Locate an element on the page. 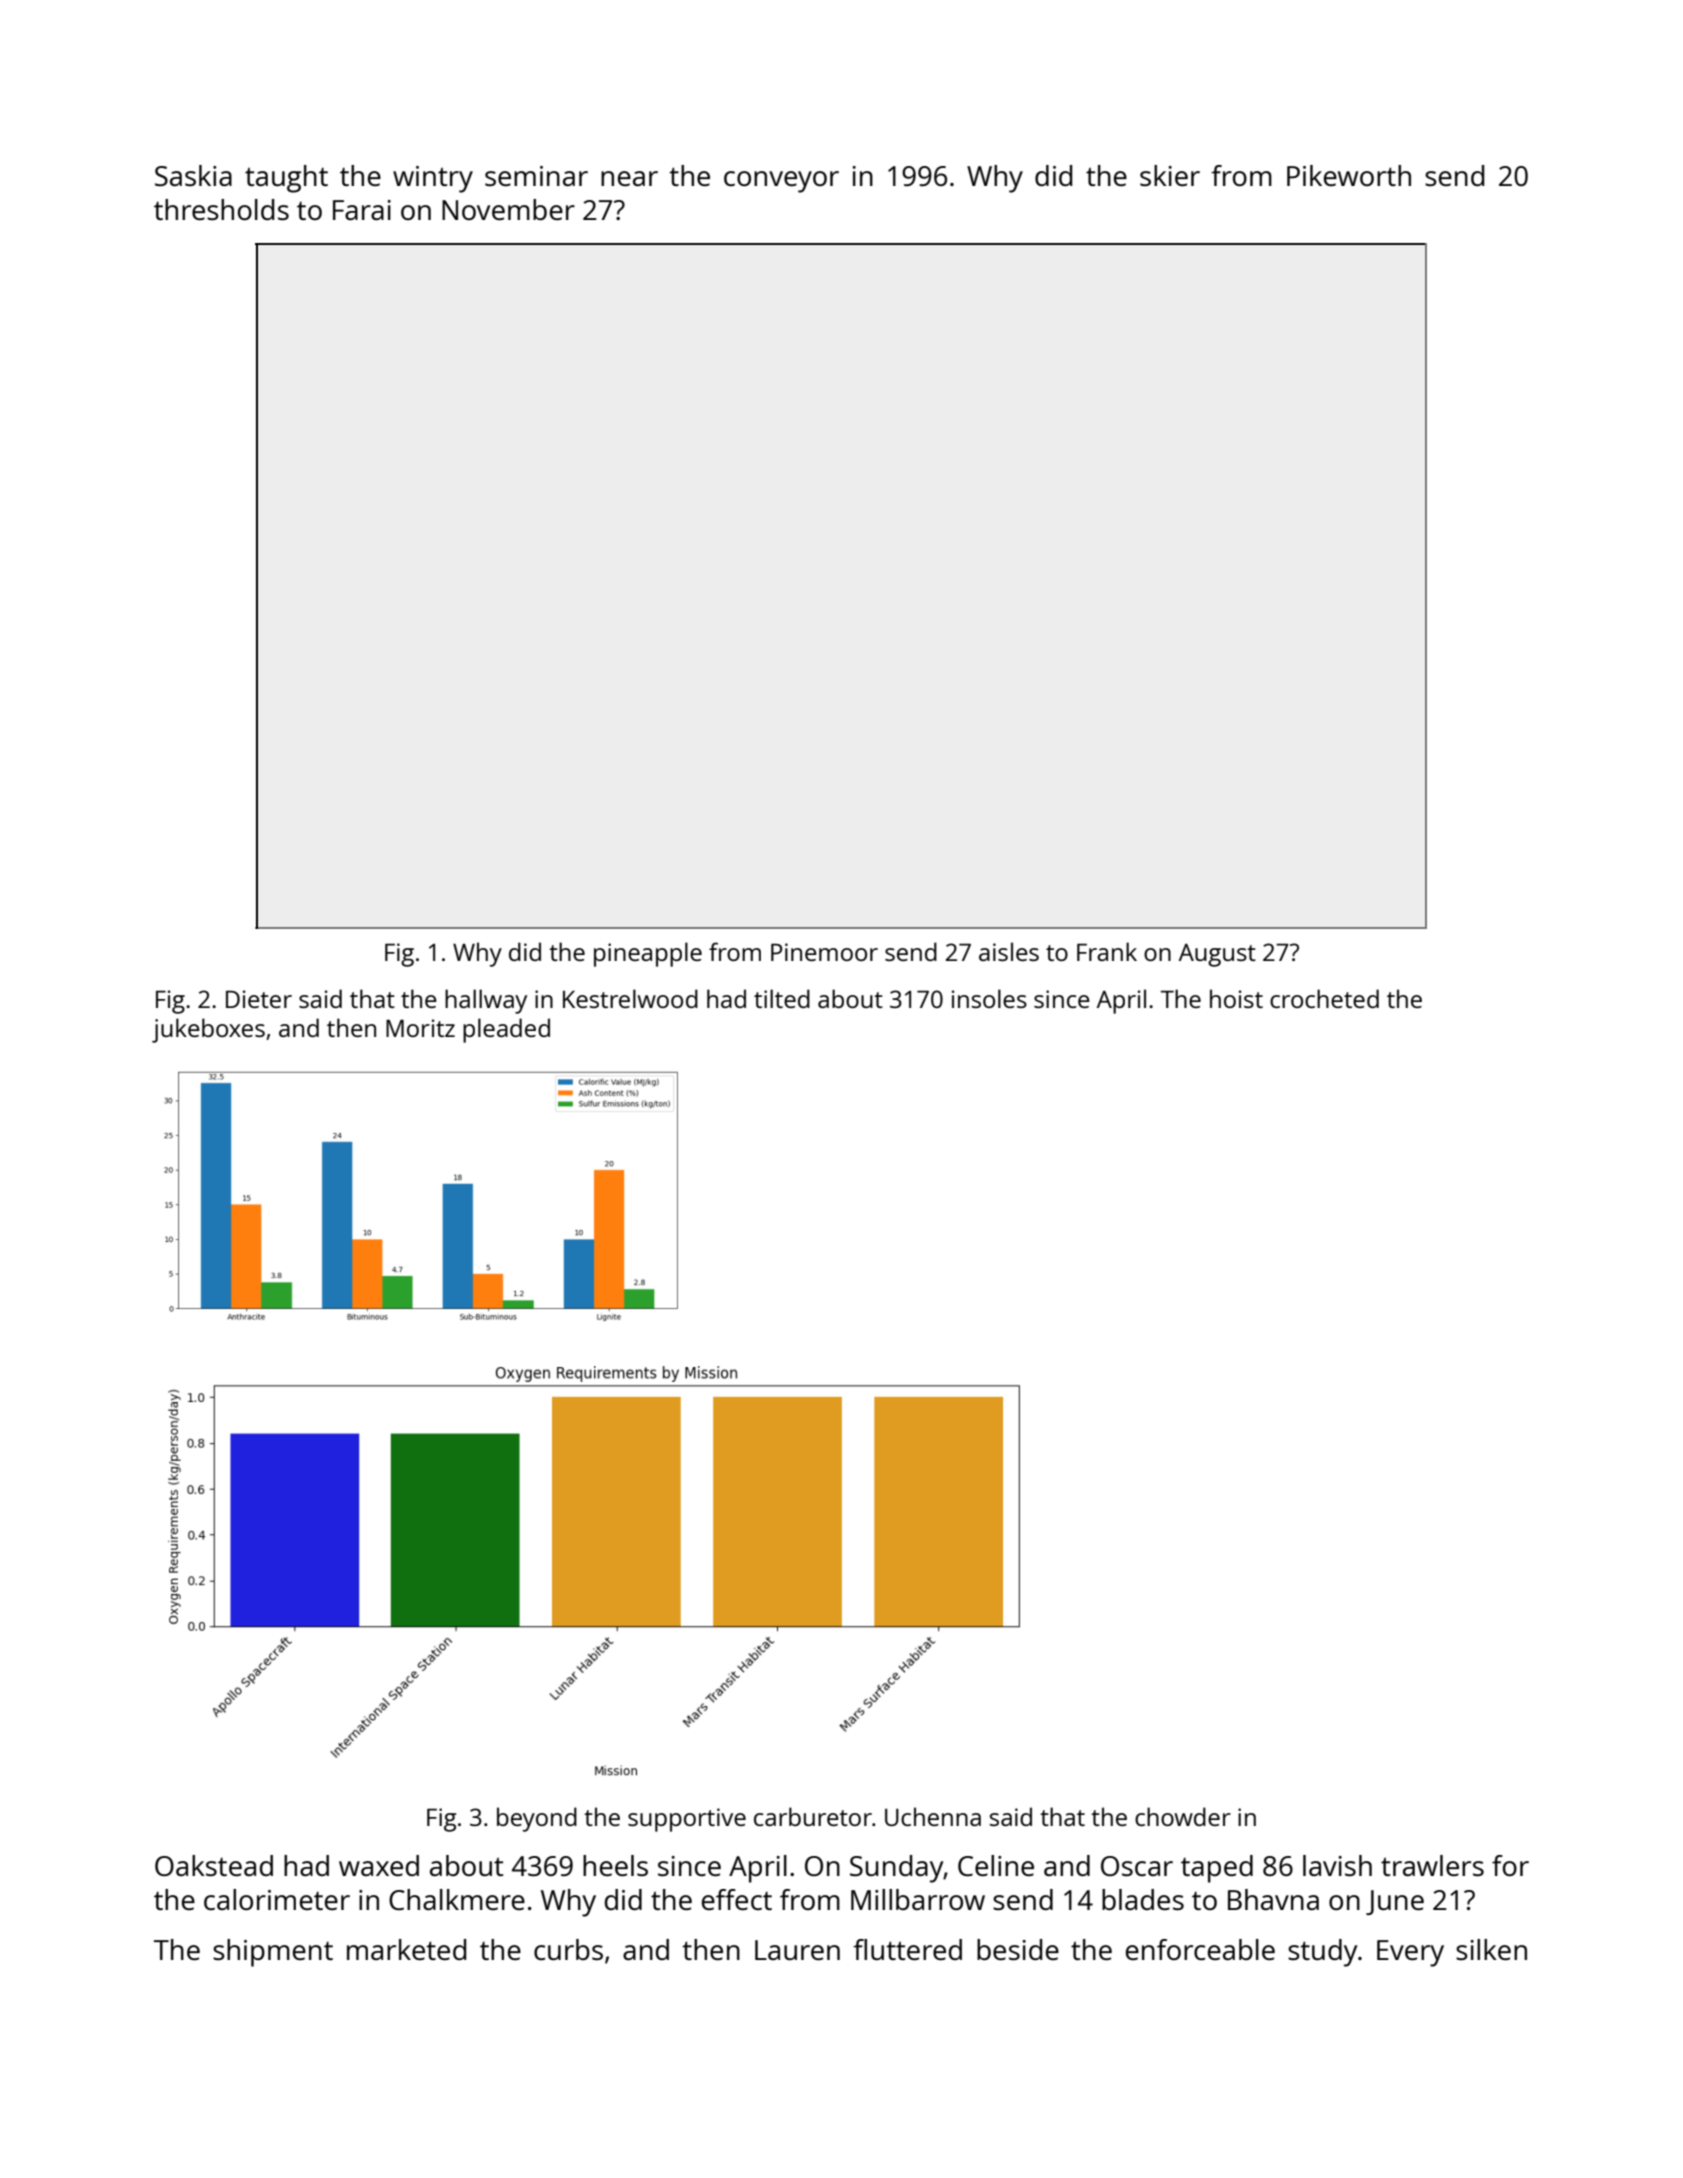  conveyor is located at coordinates (781, 182).
